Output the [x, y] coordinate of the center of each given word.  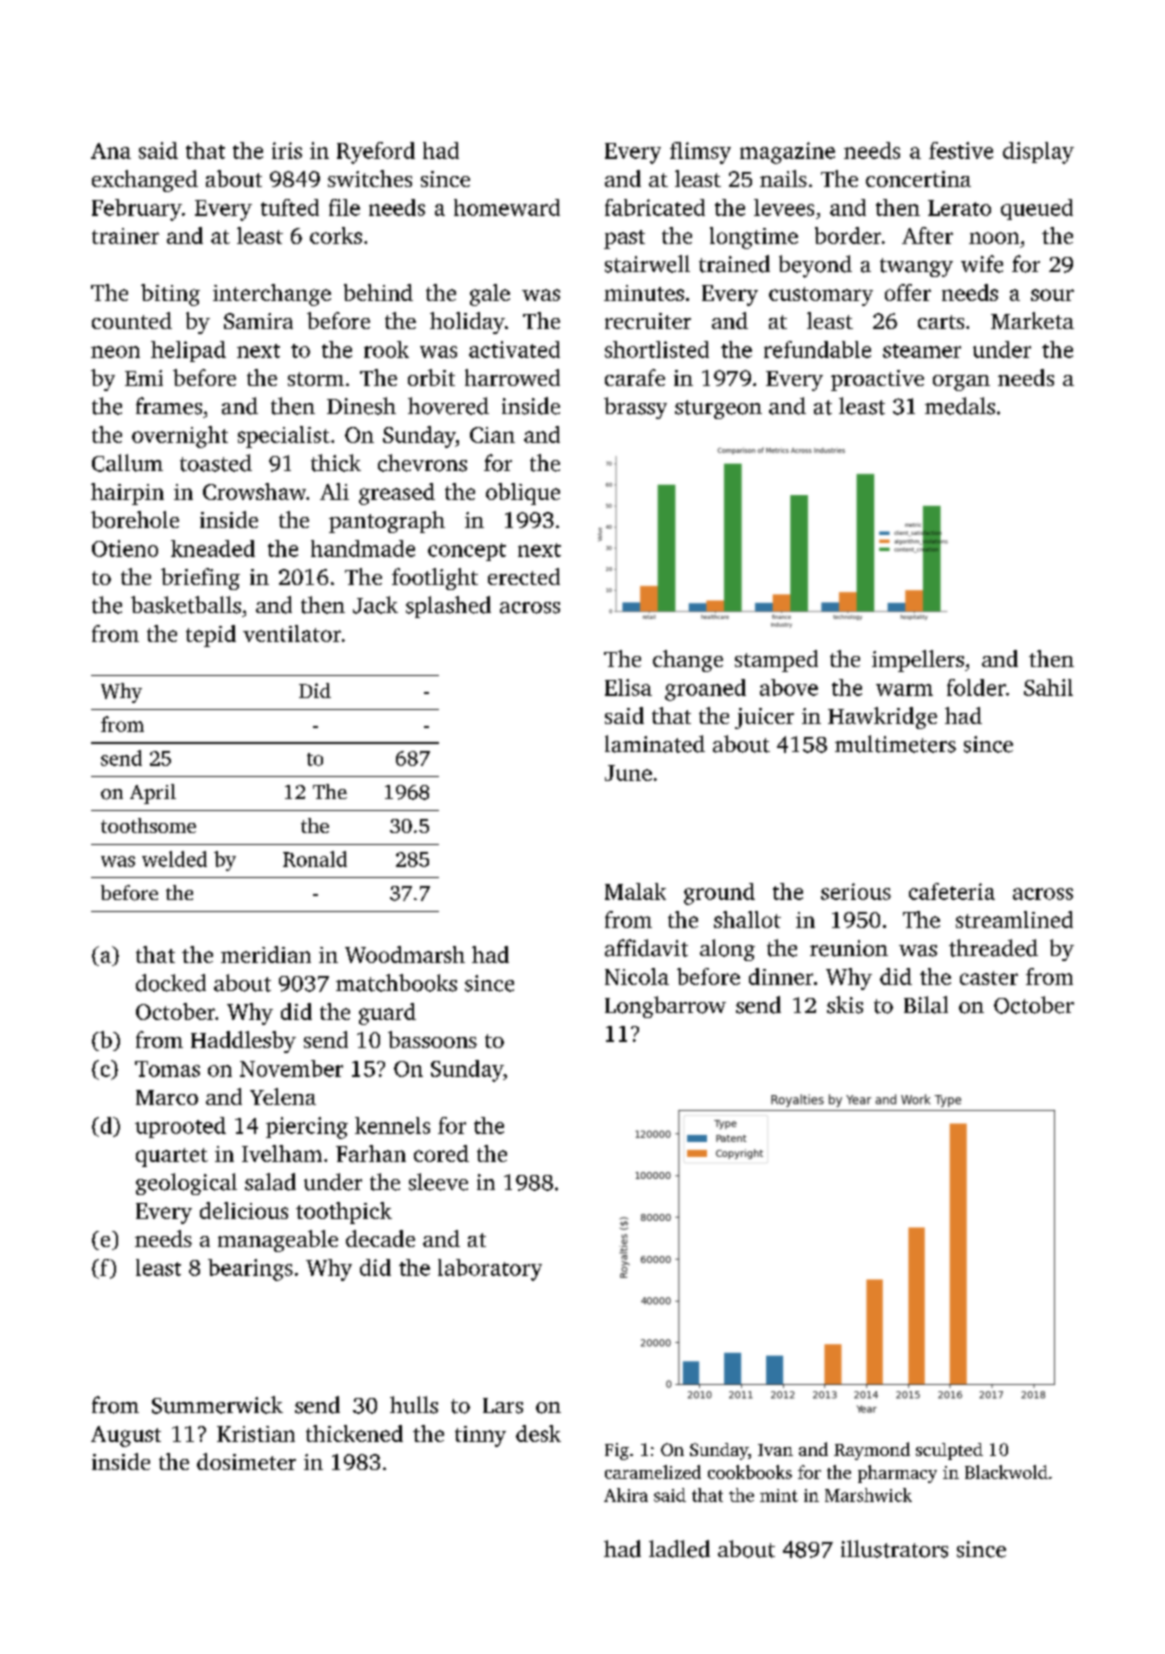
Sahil [1048, 687]
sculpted [949, 1451]
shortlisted [657, 349]
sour [1052, 295]
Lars [503, 1406]
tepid [211, 636]
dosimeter [246, 1461]
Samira [258, 321]
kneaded [213, 548]
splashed [448, 607]
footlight [435, 579]
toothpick [344, 1213]
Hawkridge [882, 718]
